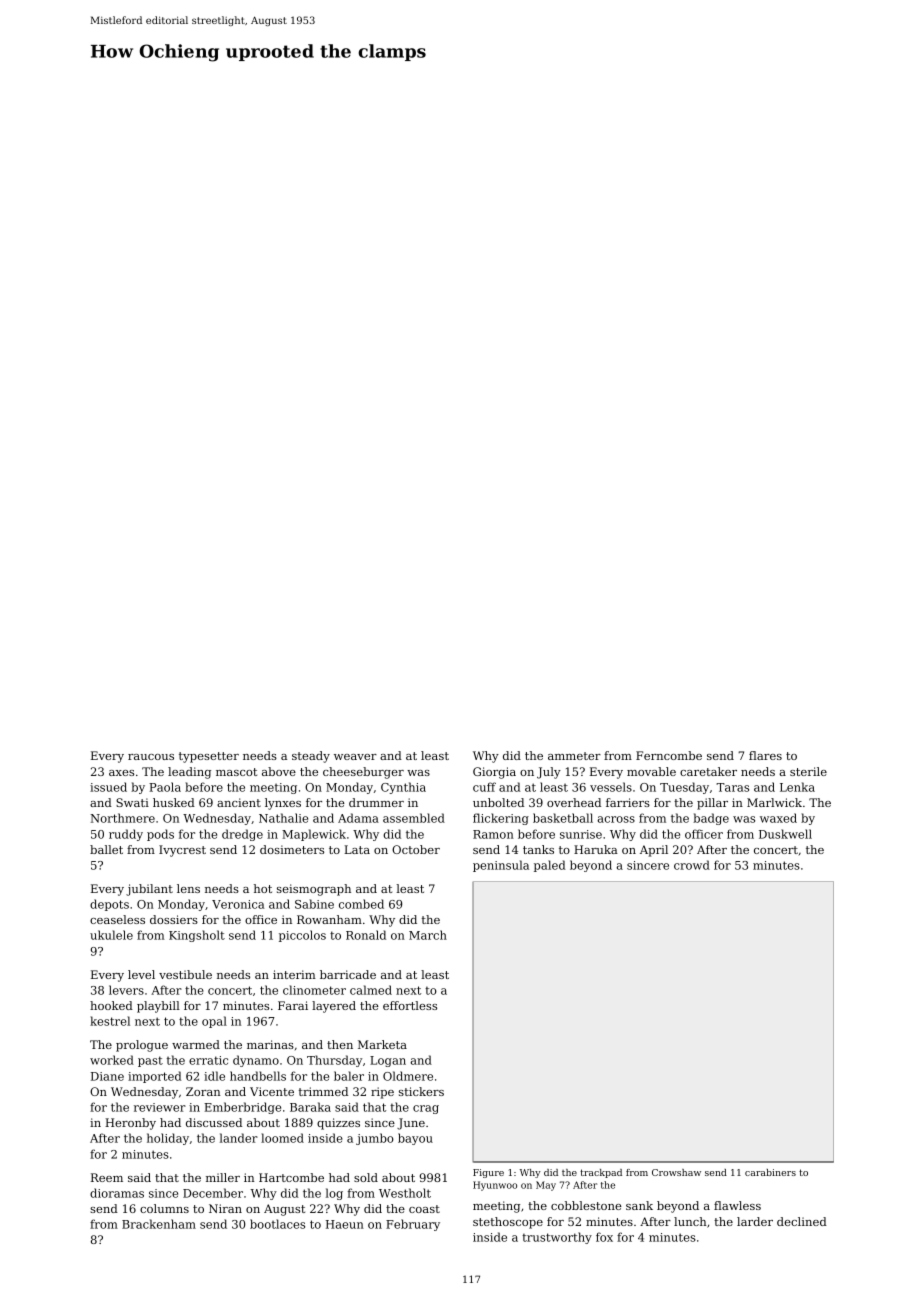  I want to click on imported, so click(154, 1077).
